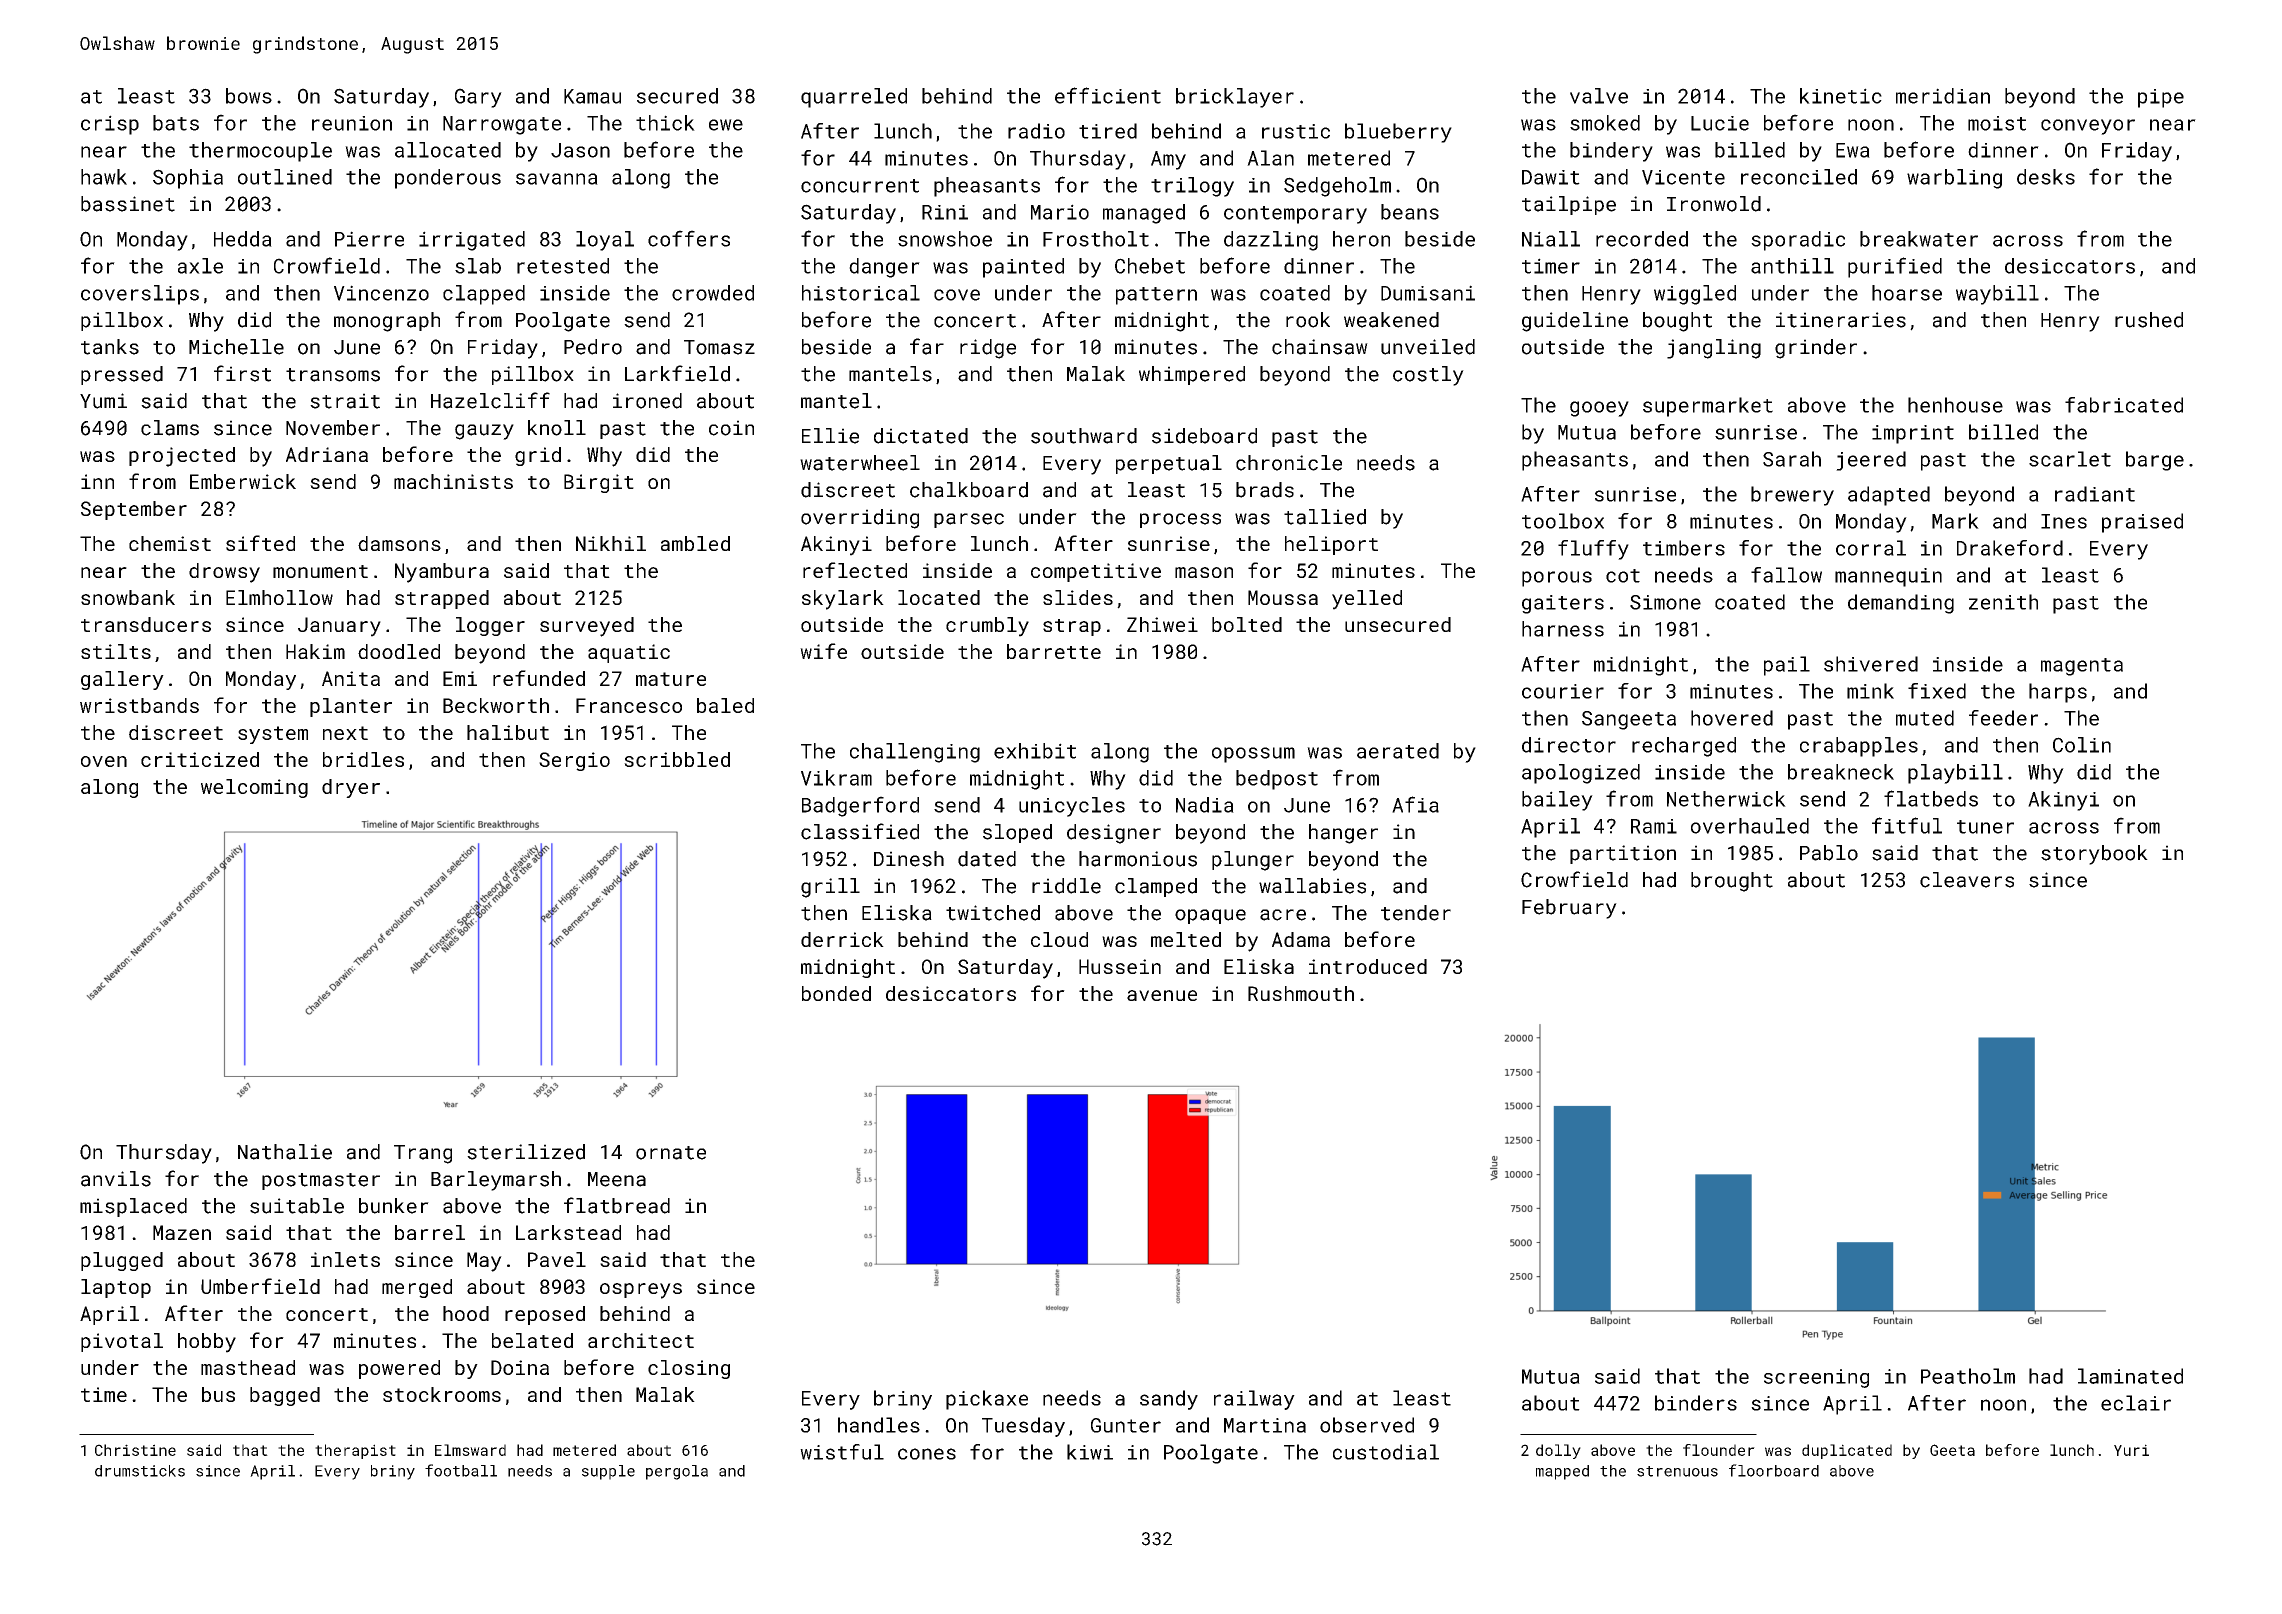 Image resolution: width=2282 pixels, height=1614 pixels. I want to click on efficient, so click(1108, 95).
